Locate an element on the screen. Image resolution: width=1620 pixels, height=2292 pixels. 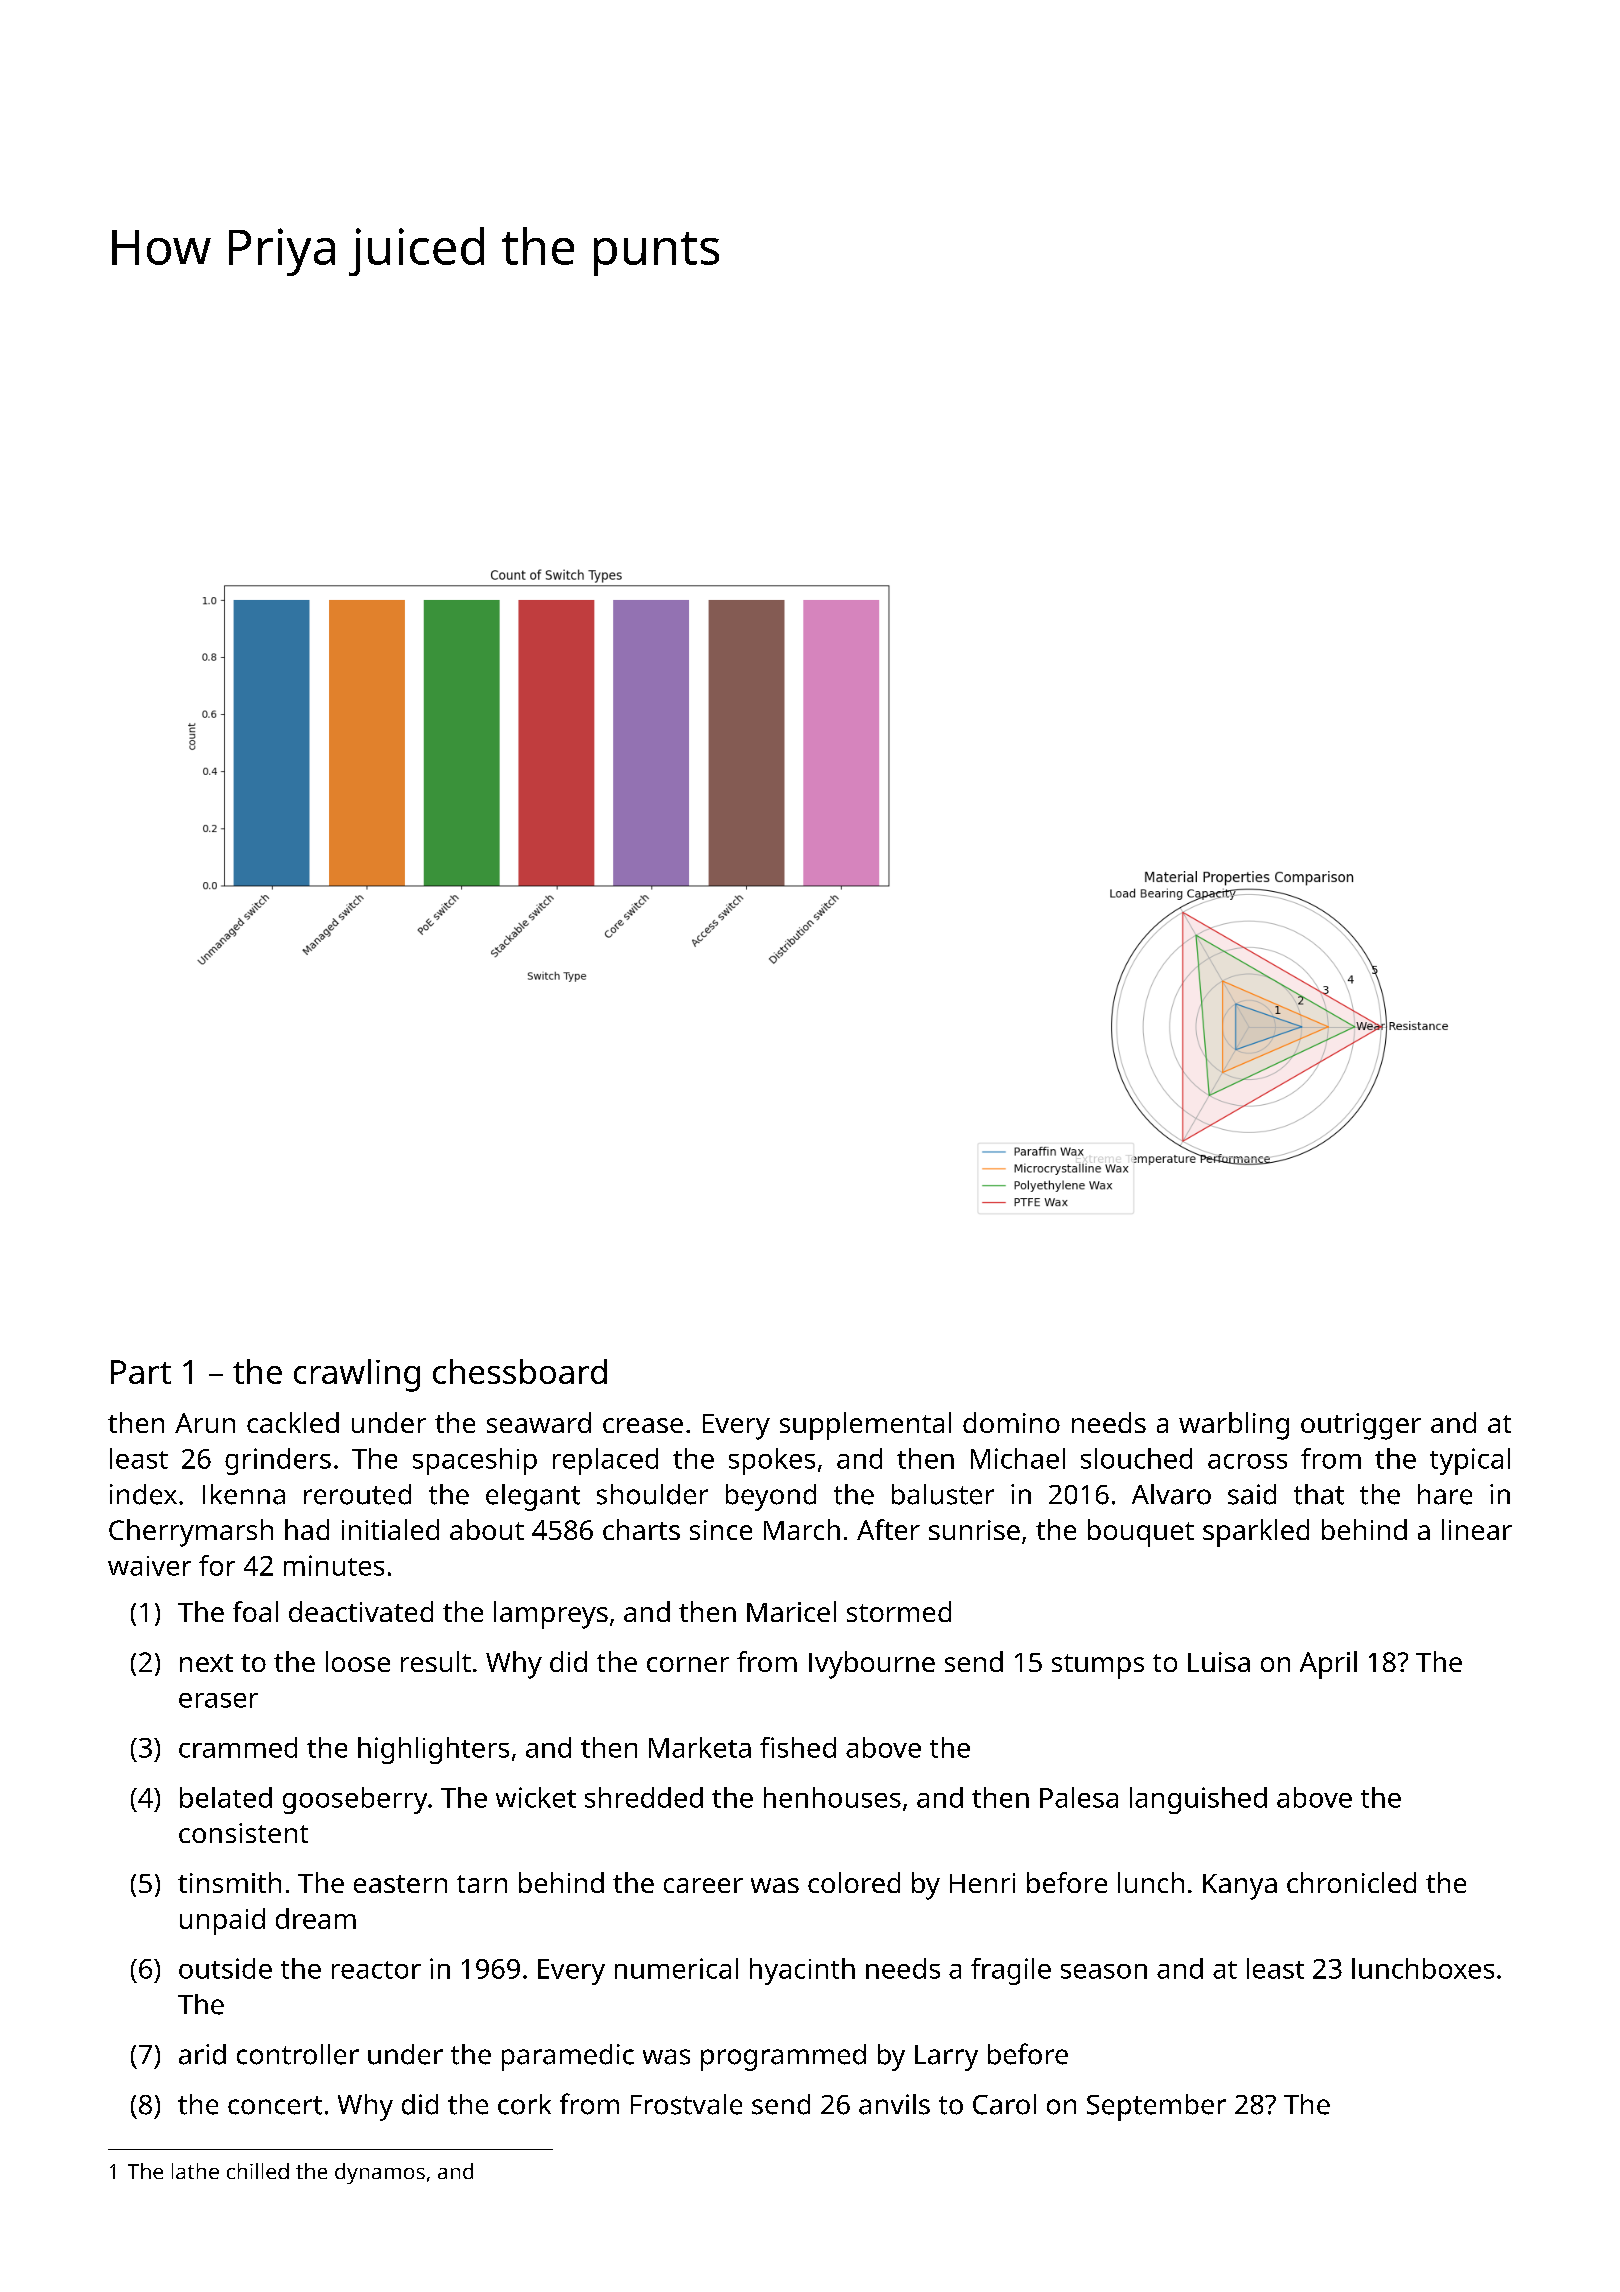
deactivated is located at coordinates (361, 1611).
